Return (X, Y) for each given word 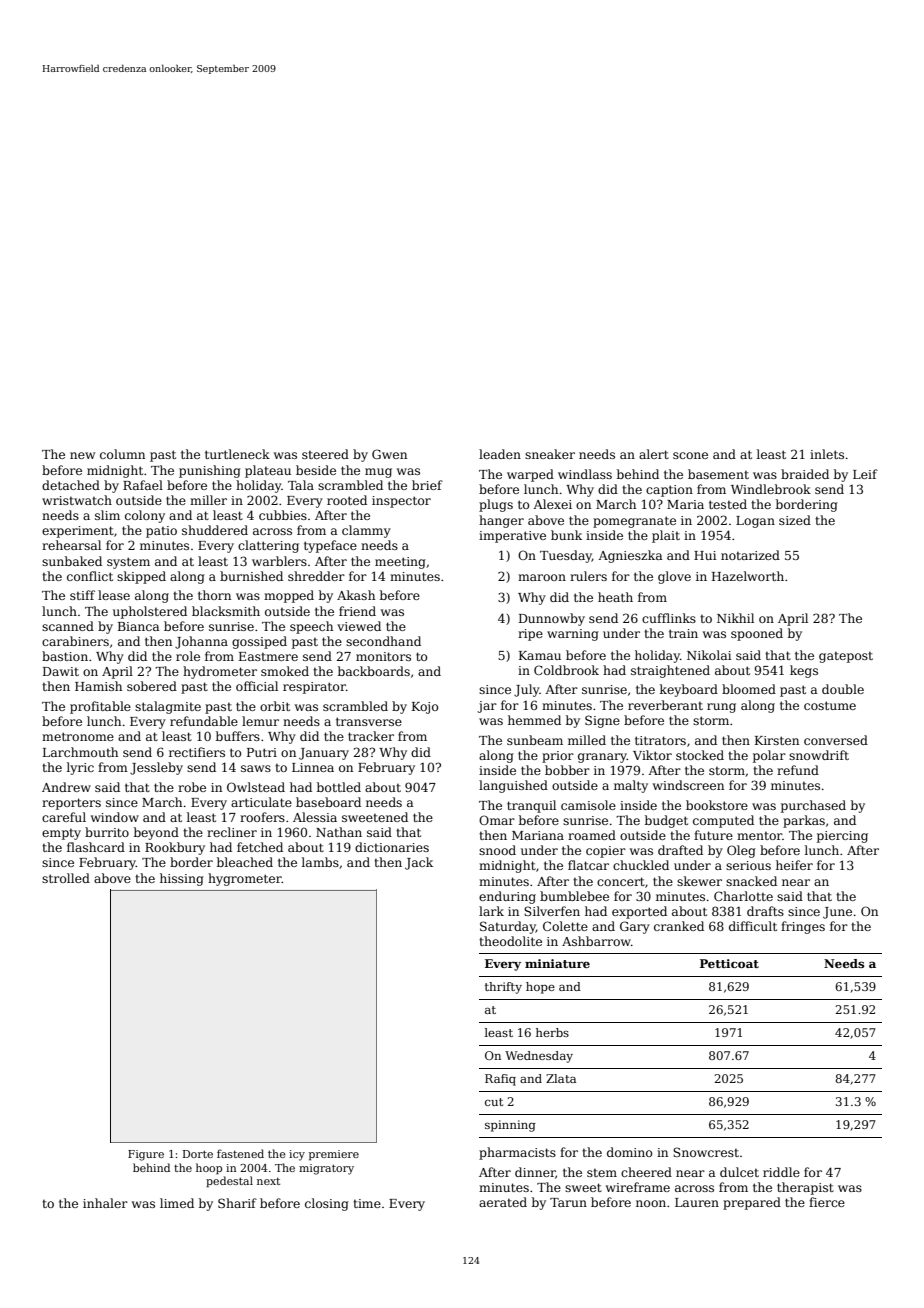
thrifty (503, 988)
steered (325, 454)
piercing (842, 837)
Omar (497, 820)
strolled (66, 878)
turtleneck (237, 454)
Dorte (198, 1154)
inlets (827, 454)
